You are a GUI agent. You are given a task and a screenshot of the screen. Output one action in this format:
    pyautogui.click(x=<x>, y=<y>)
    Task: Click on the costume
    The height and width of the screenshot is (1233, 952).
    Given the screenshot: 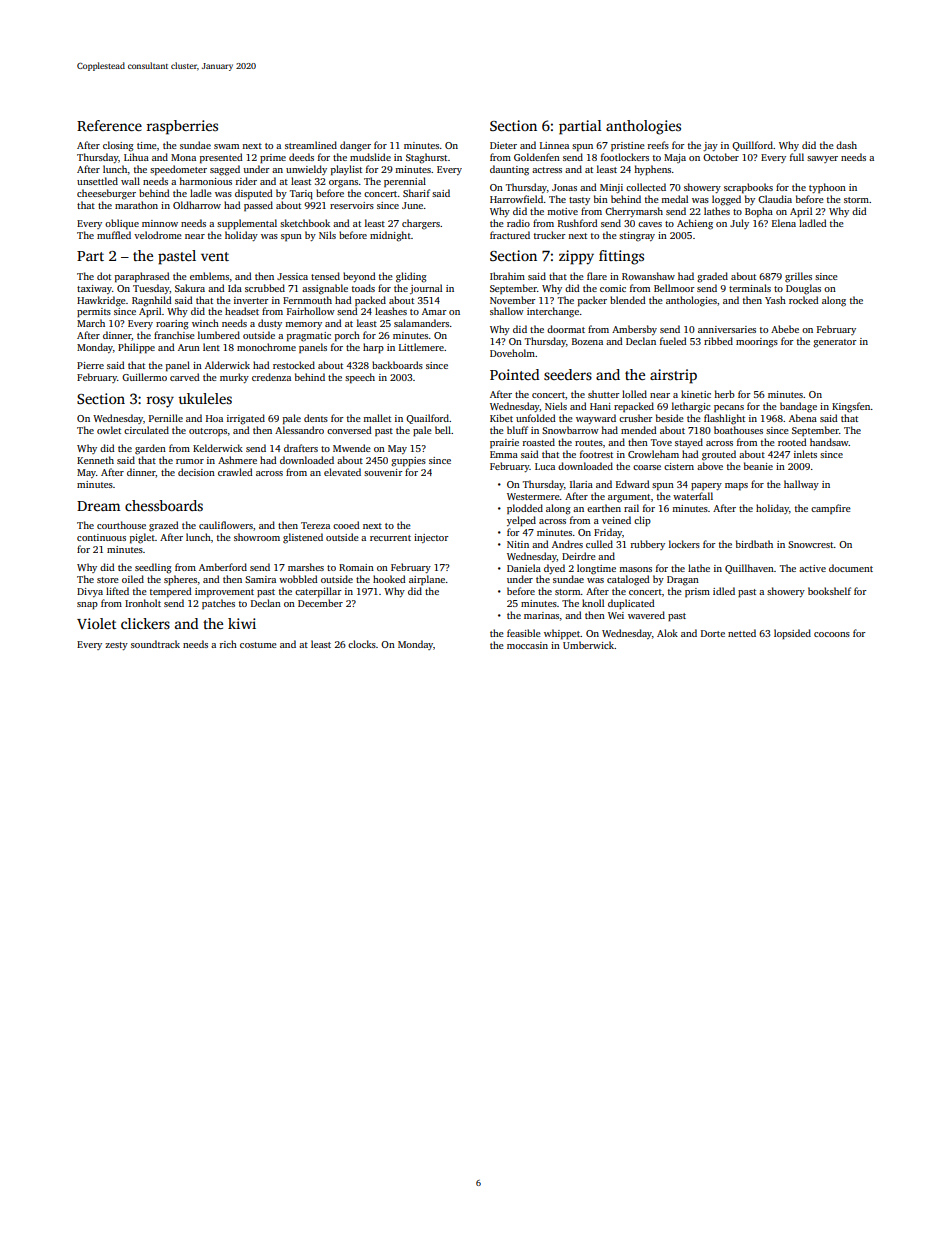 What is the action you would take?
    pyautogui.click(x=258, y=645)
